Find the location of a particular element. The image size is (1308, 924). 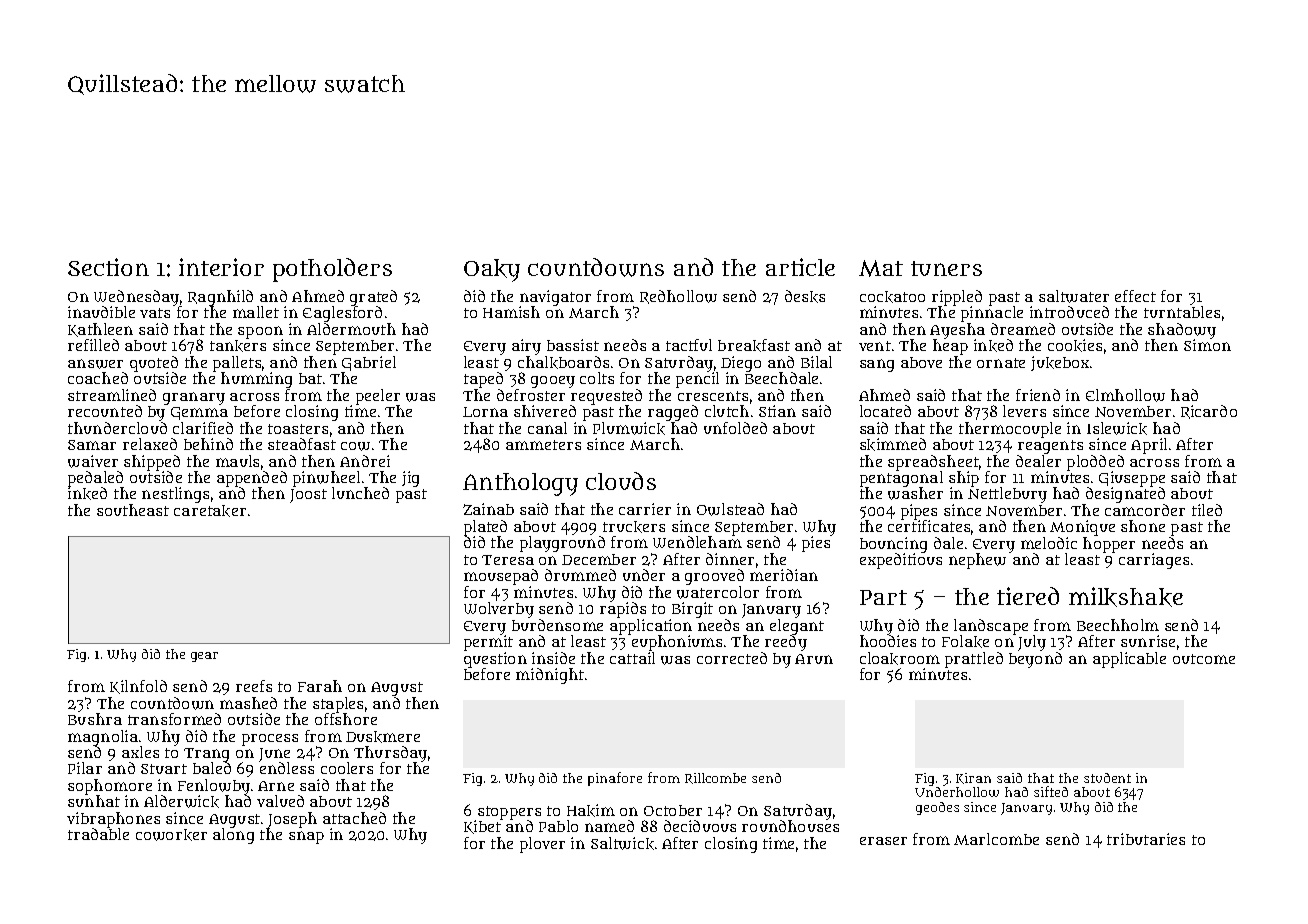

Ricardo is located at coordinates (1209, 412).
